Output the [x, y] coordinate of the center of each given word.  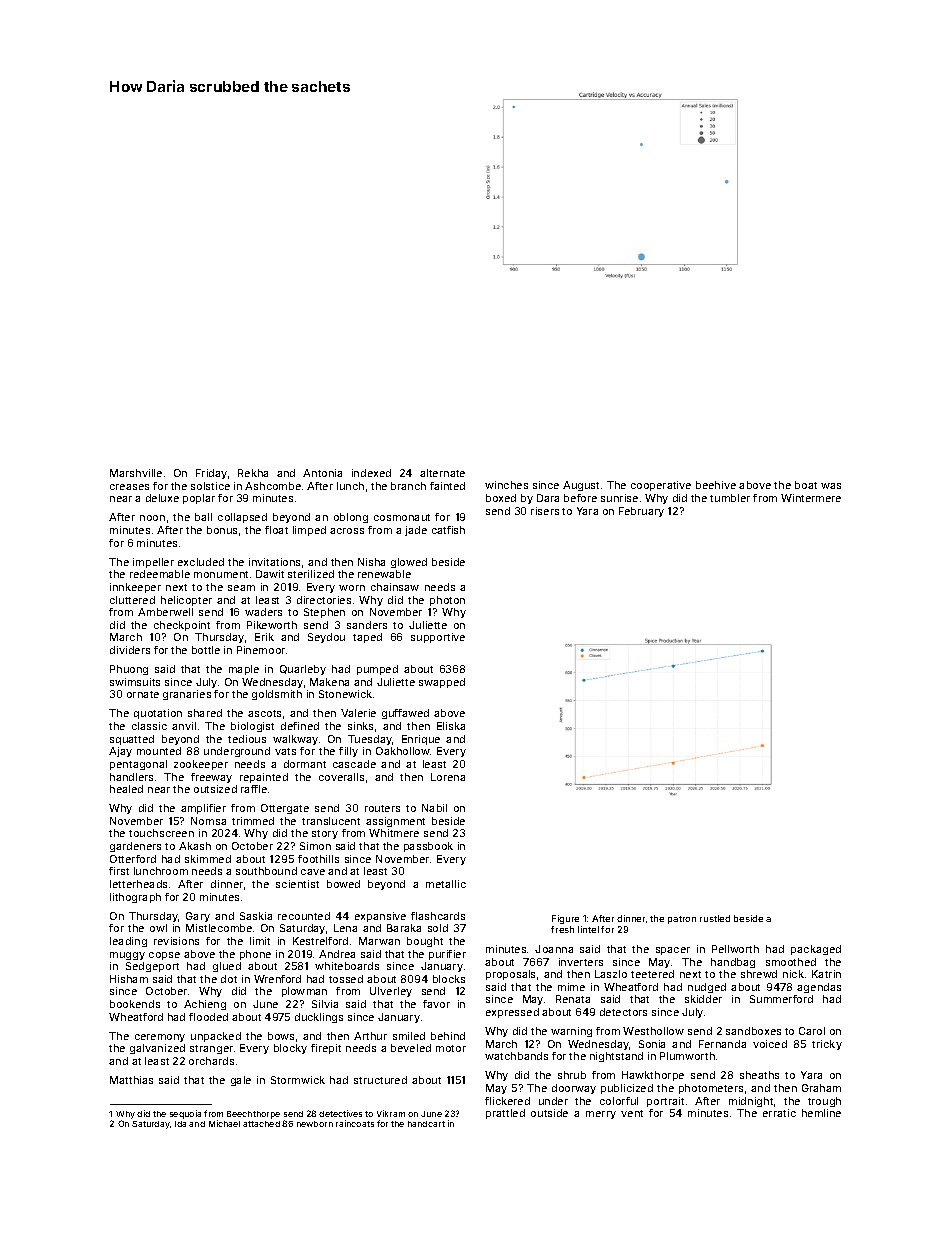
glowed [409, 563]
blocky [290, 1049]
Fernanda [722, 1044]
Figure [565, 919]
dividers [130, 650]
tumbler [730, 498]
